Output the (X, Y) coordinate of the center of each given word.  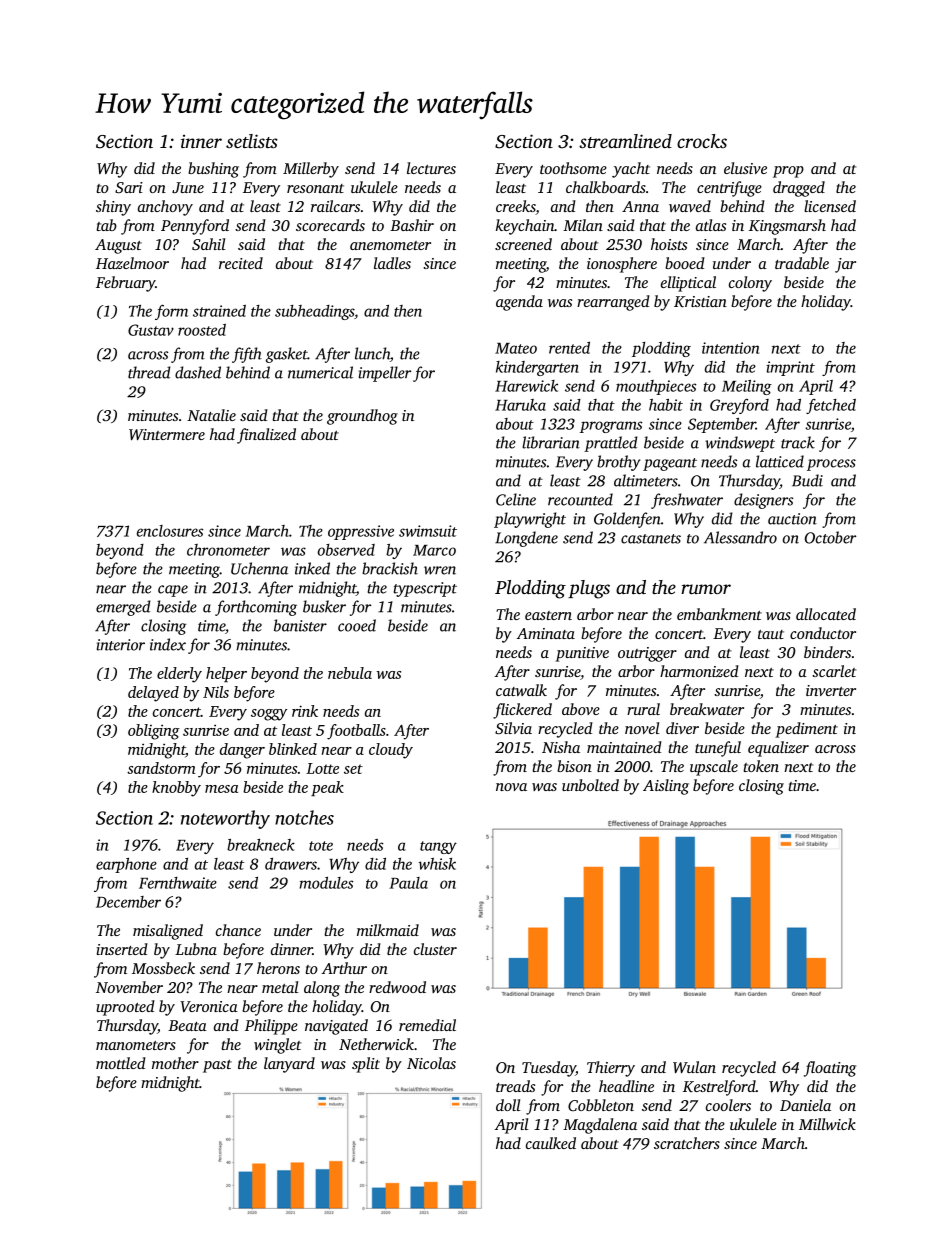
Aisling (666, 787)
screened (523, 244)
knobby (176, 789)
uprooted (125, 1008)
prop (788, 172)
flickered (522, 711)
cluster (435, 949)
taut (771, 634)
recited (241, 263)
